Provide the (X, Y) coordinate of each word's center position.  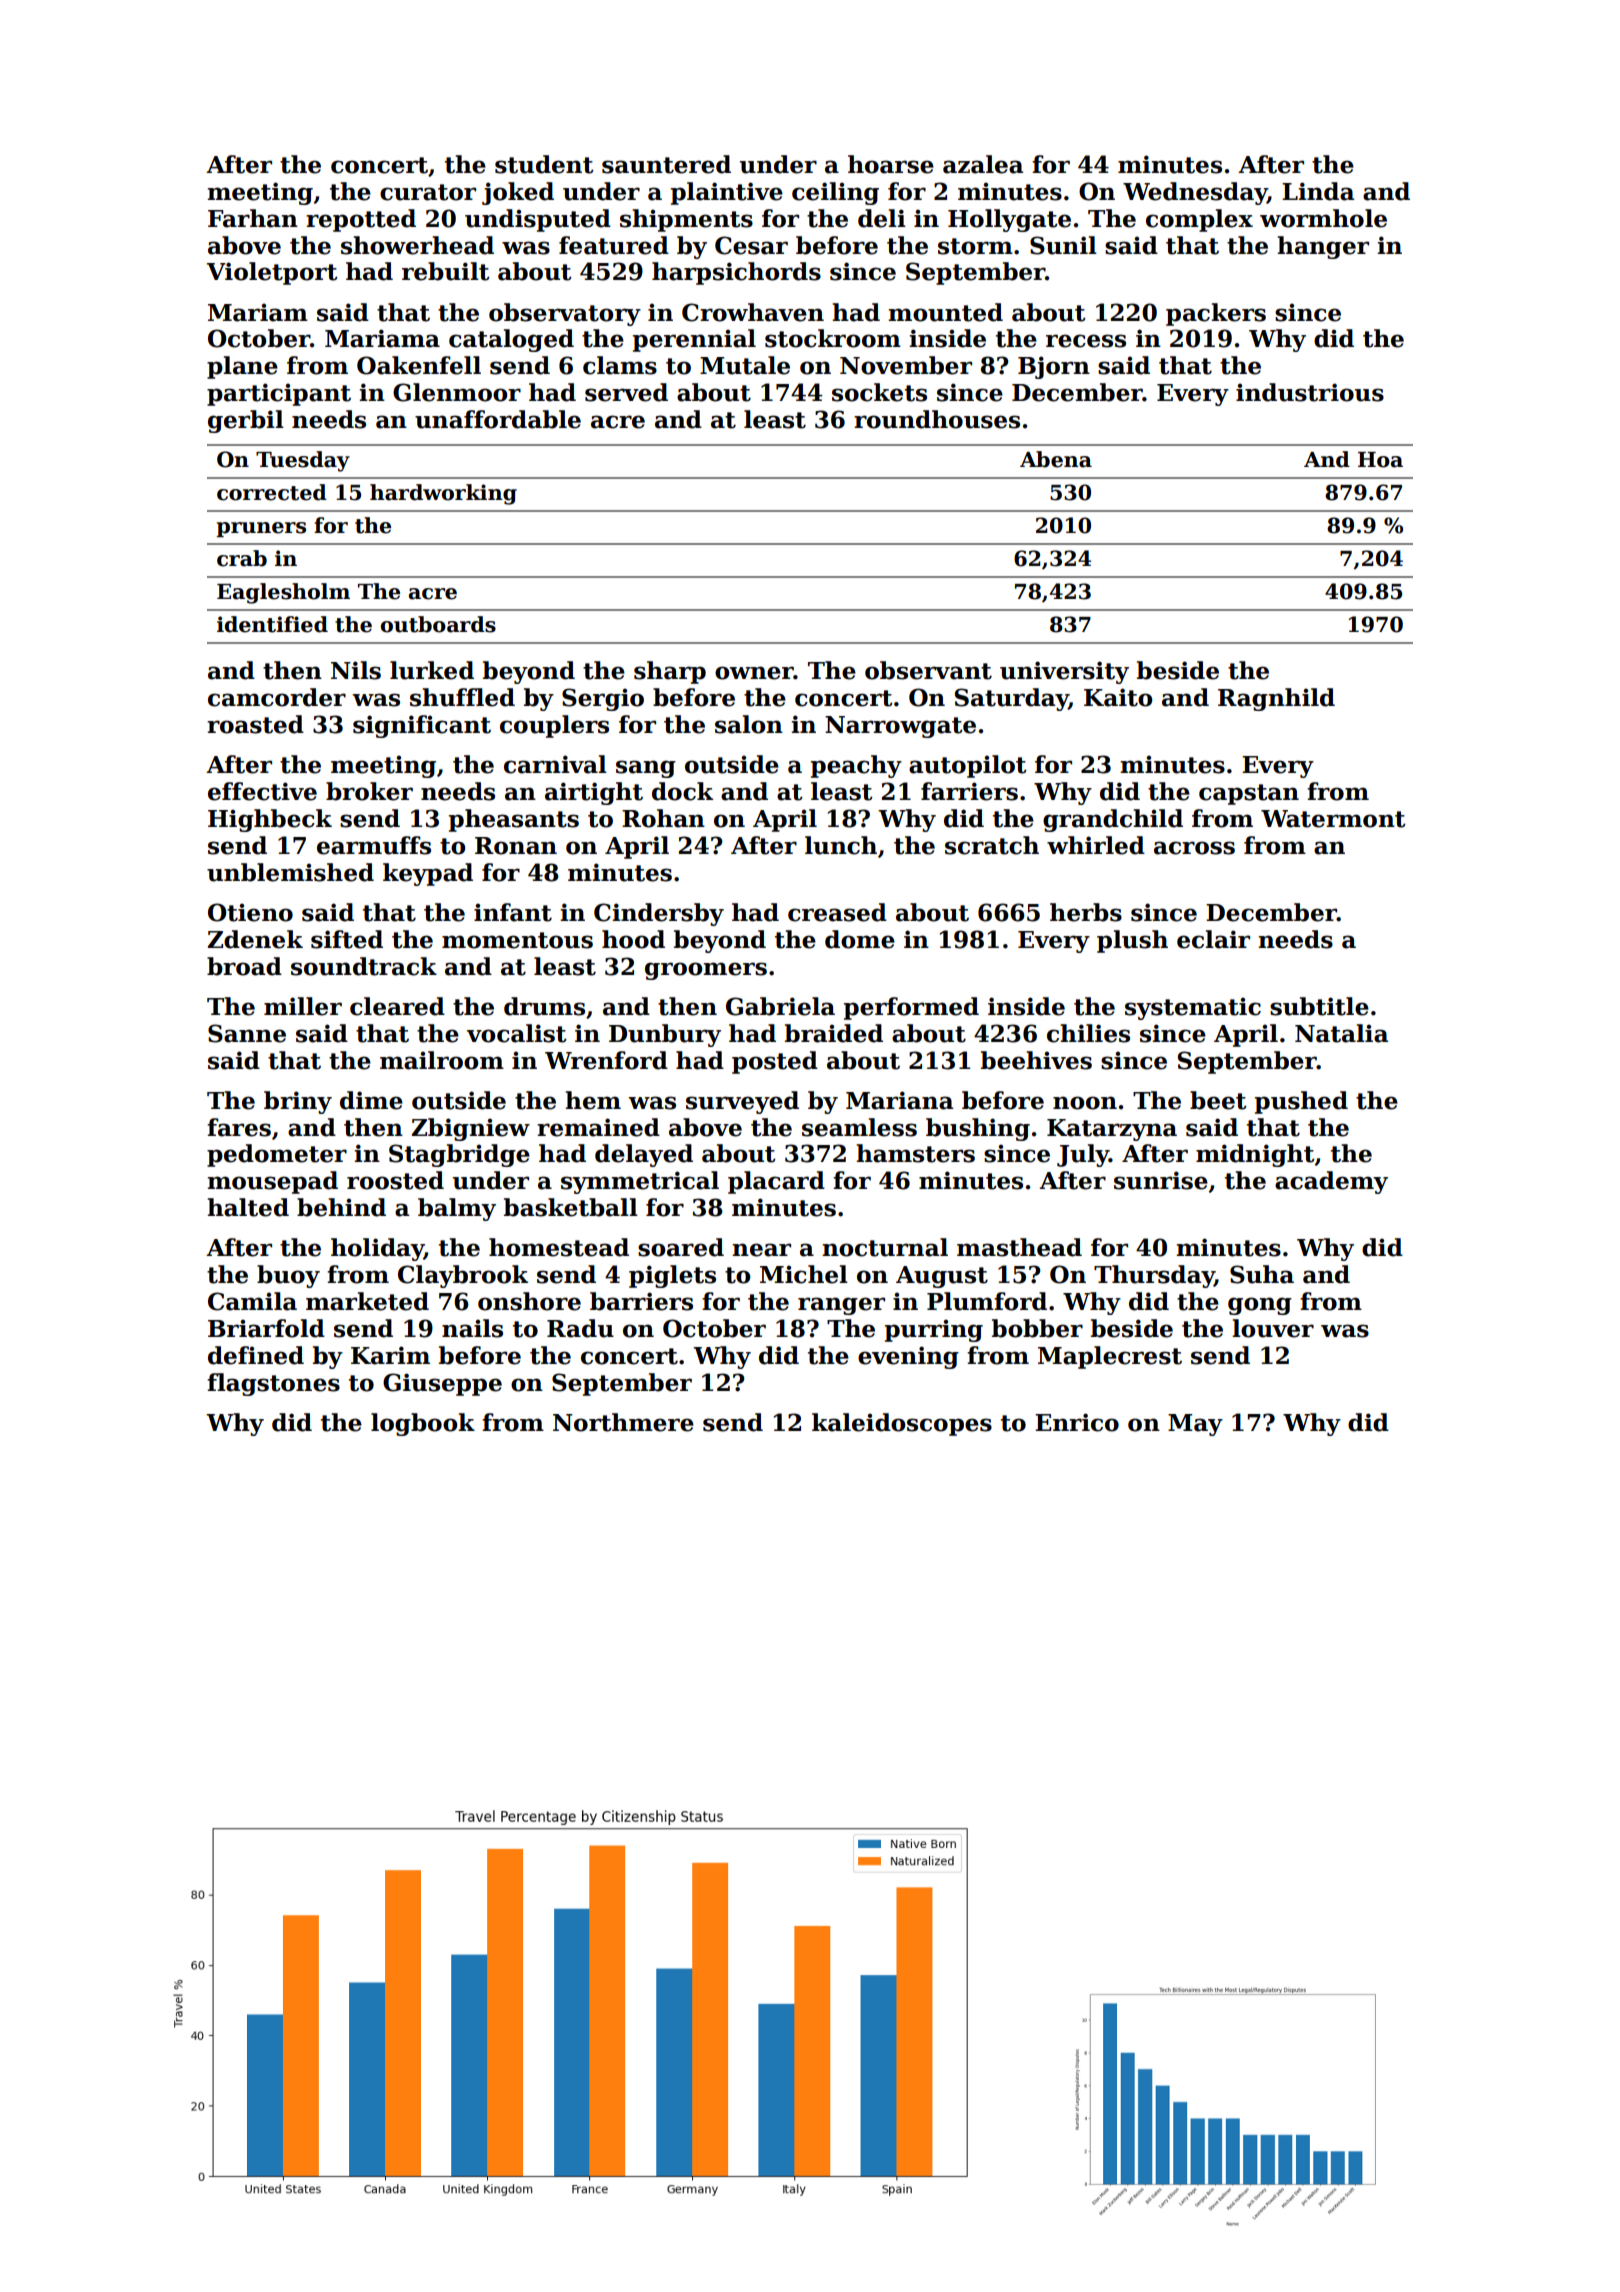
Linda (1318, 191)
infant (513, 912)
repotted (361, 220)
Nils (356, 670)
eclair (1213, 939)
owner (754, 673)
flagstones (273, 1384)
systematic (1193, 1008)
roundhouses (937, 419)
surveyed (742, 1102)
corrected (272, 492)
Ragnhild (1276, 699)
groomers (706, 971)
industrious (1310, 392)
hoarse (891, 164)
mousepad (272, 1182)
